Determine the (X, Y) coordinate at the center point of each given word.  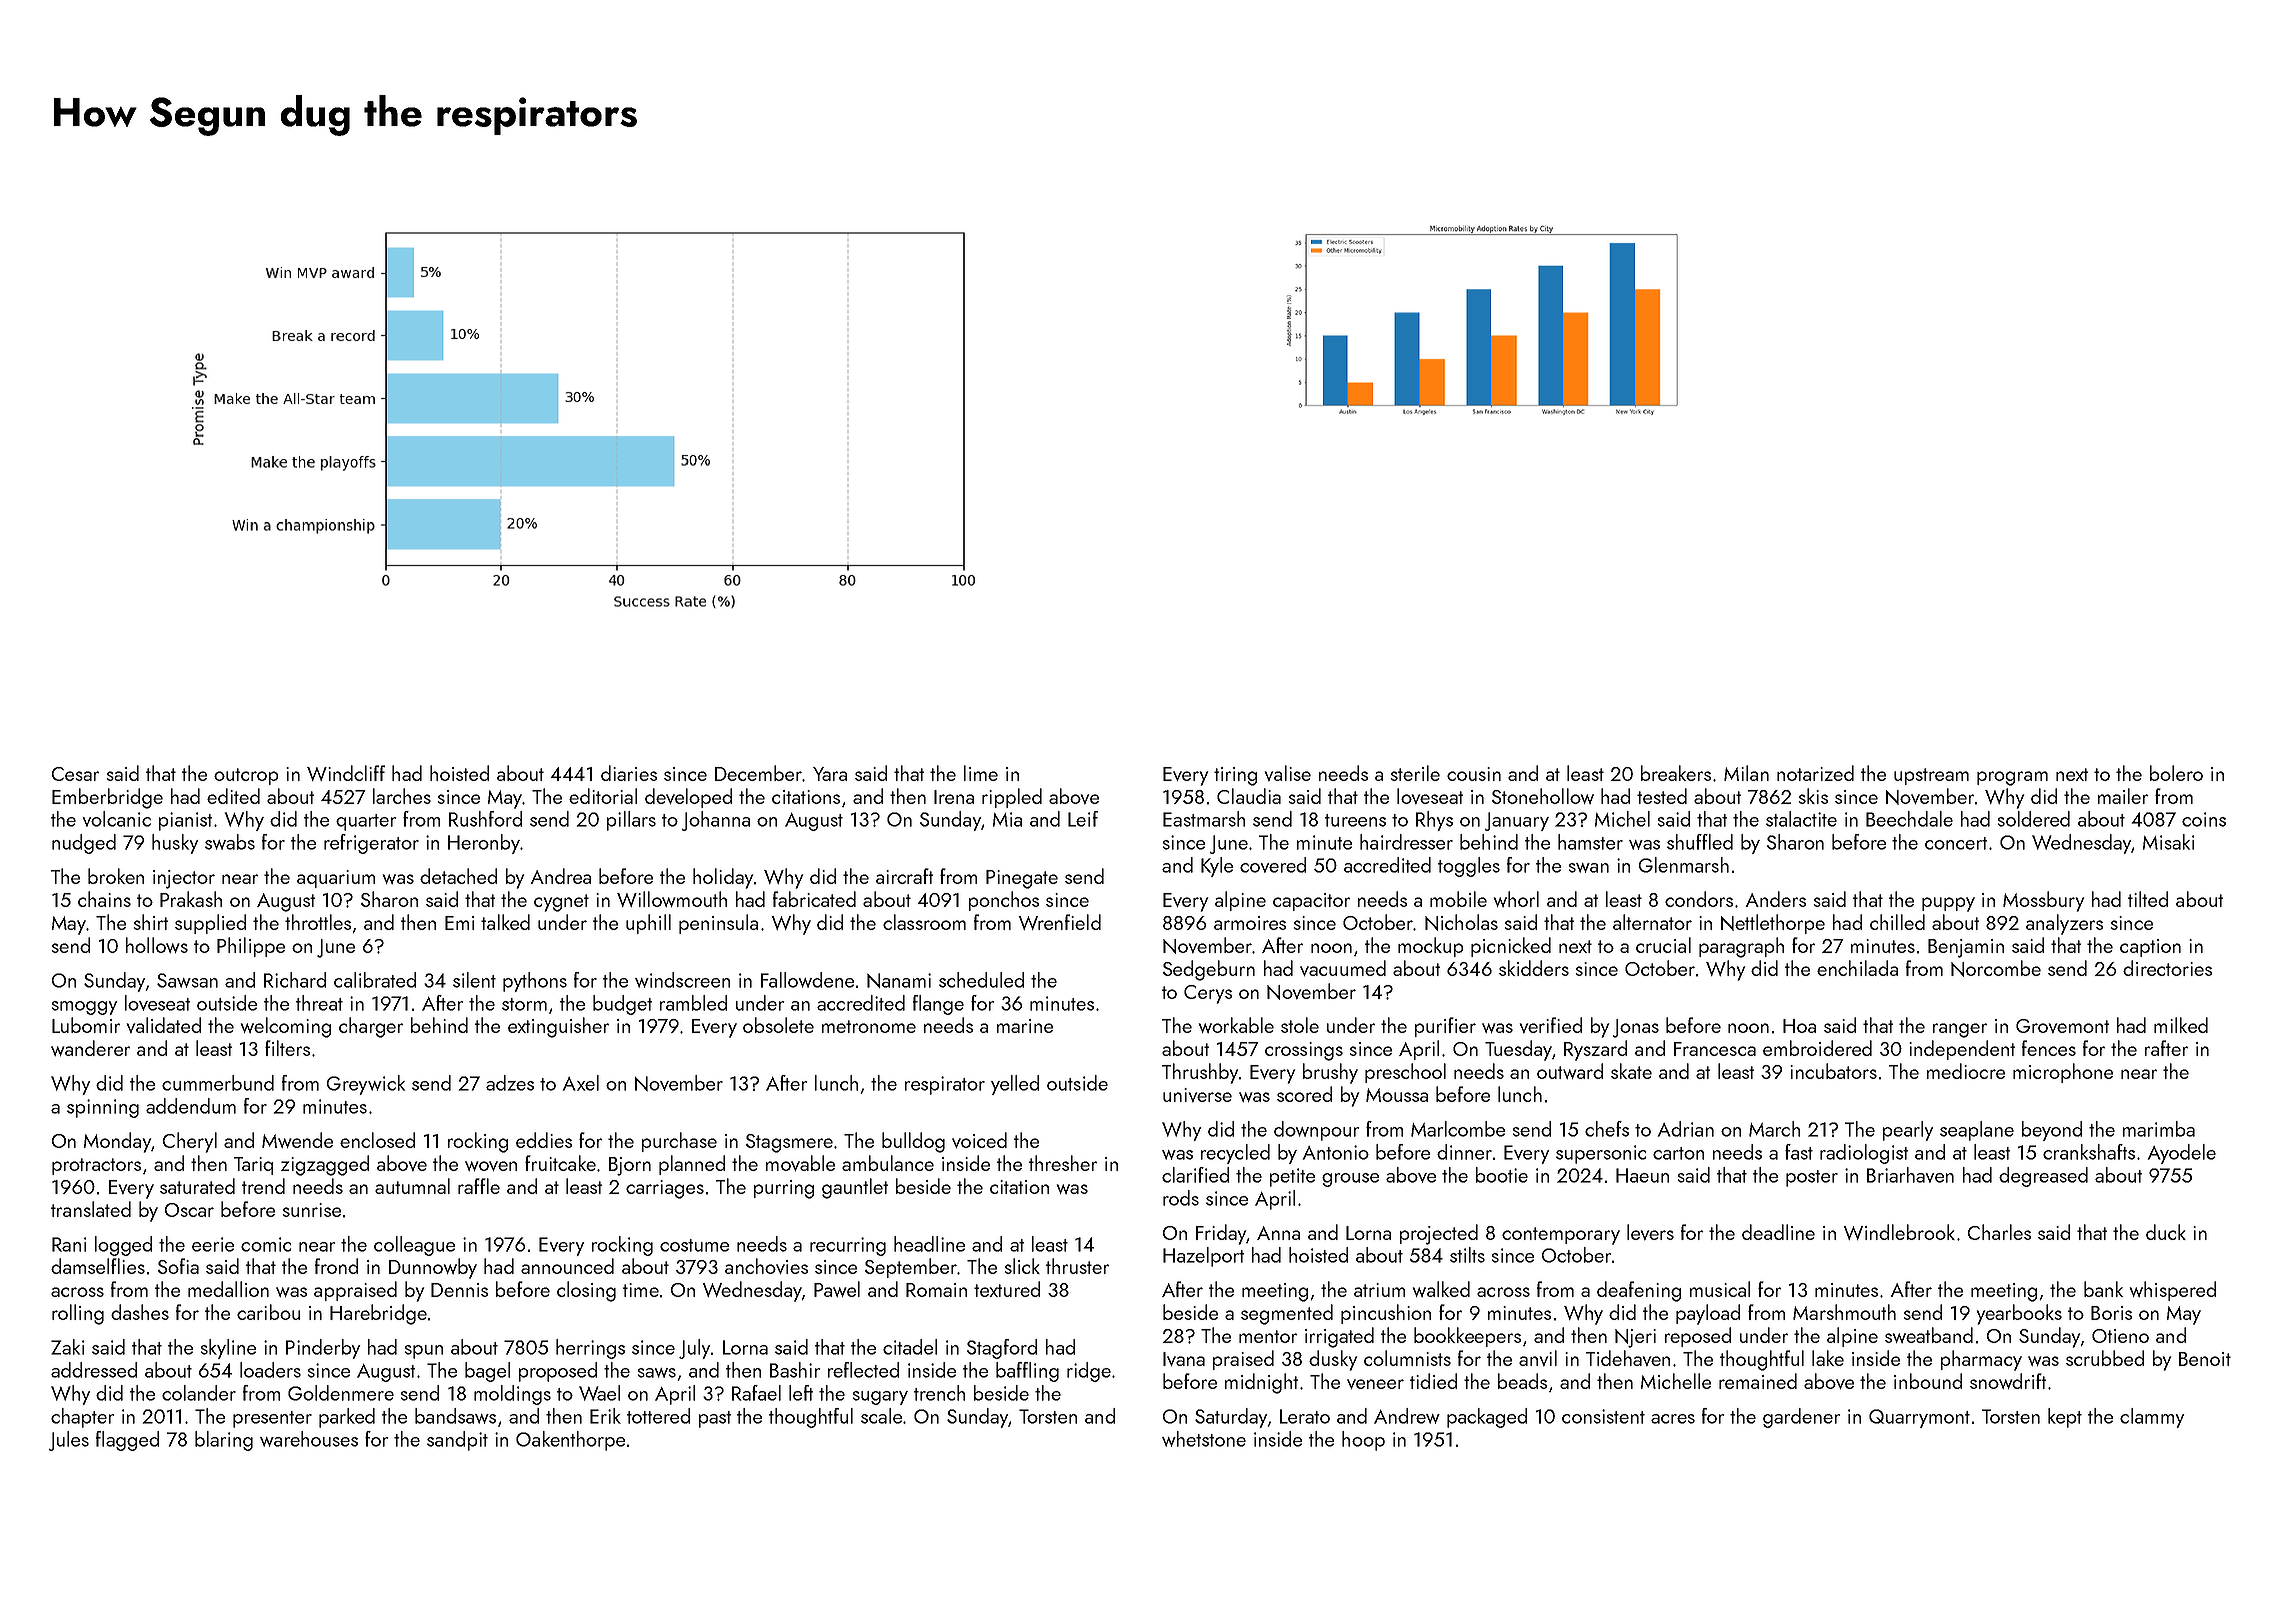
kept (2065, 1418)
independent (1962, 1050)
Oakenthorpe (570, 1441)
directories (2167, 968)
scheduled (981, 980)
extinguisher (558, 1027)
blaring (224, 1441)
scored (1304, 1094)
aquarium (336, 879)
